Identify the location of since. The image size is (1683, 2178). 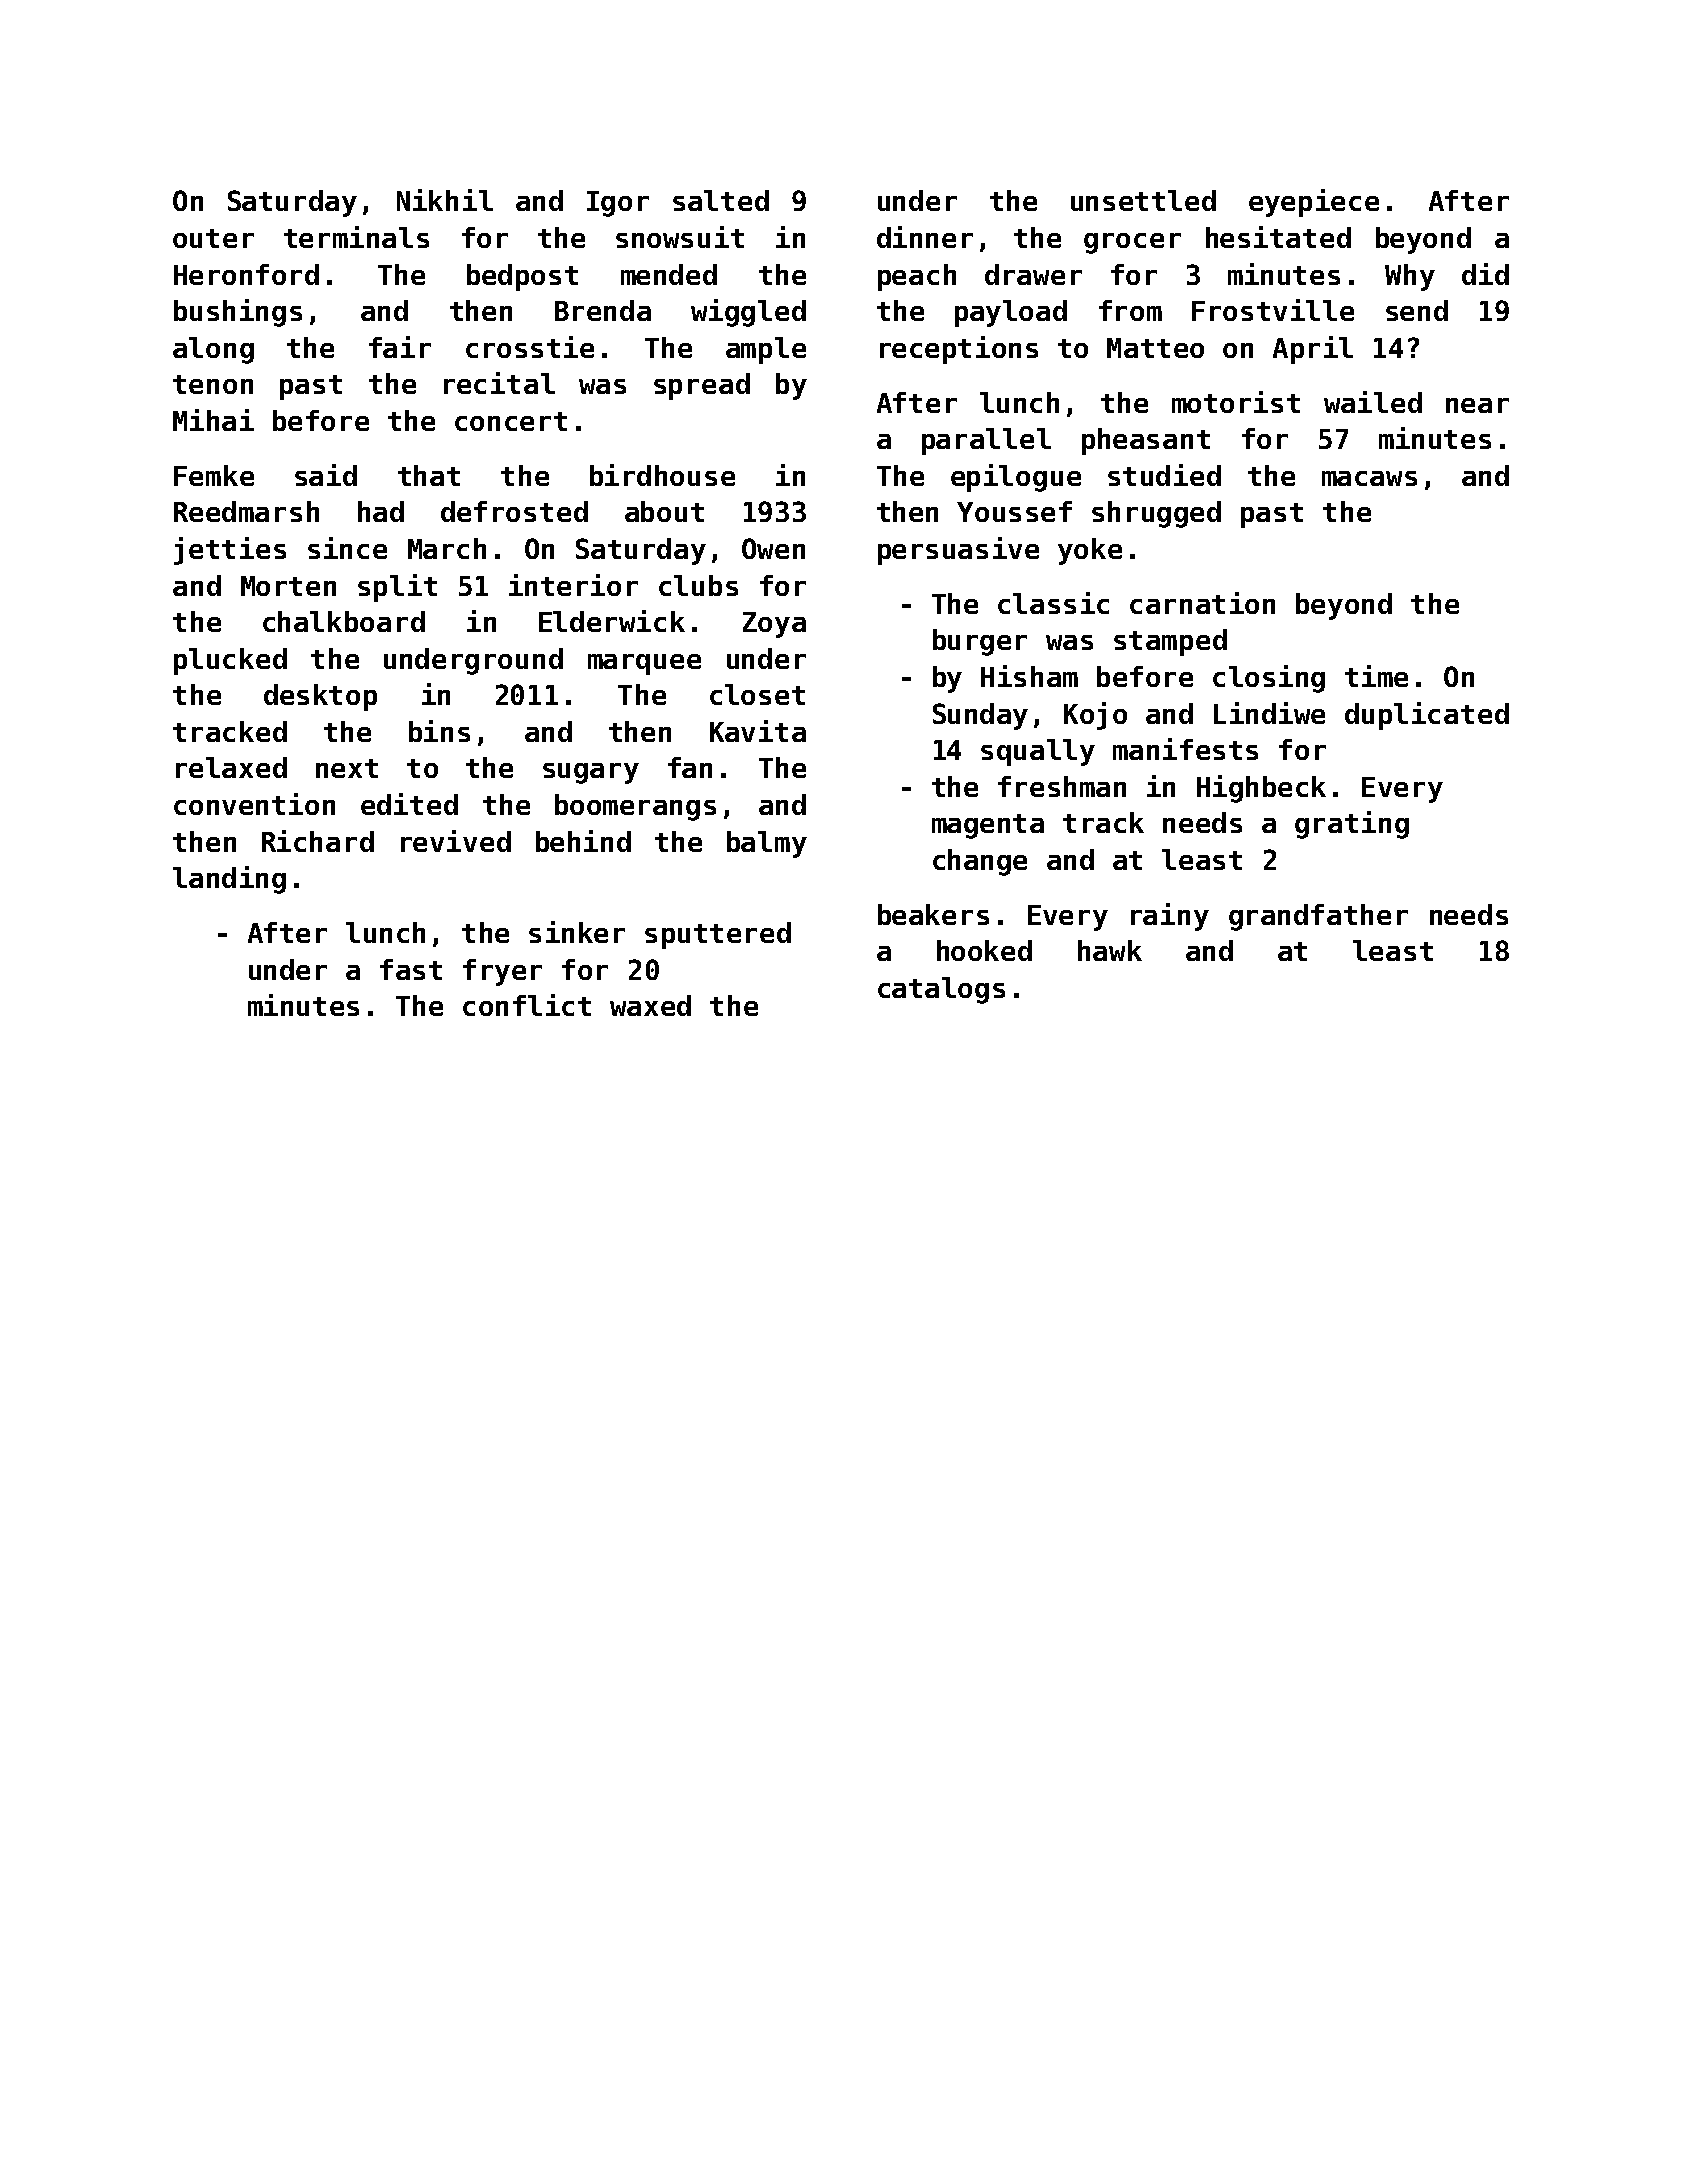
(347, 548).
